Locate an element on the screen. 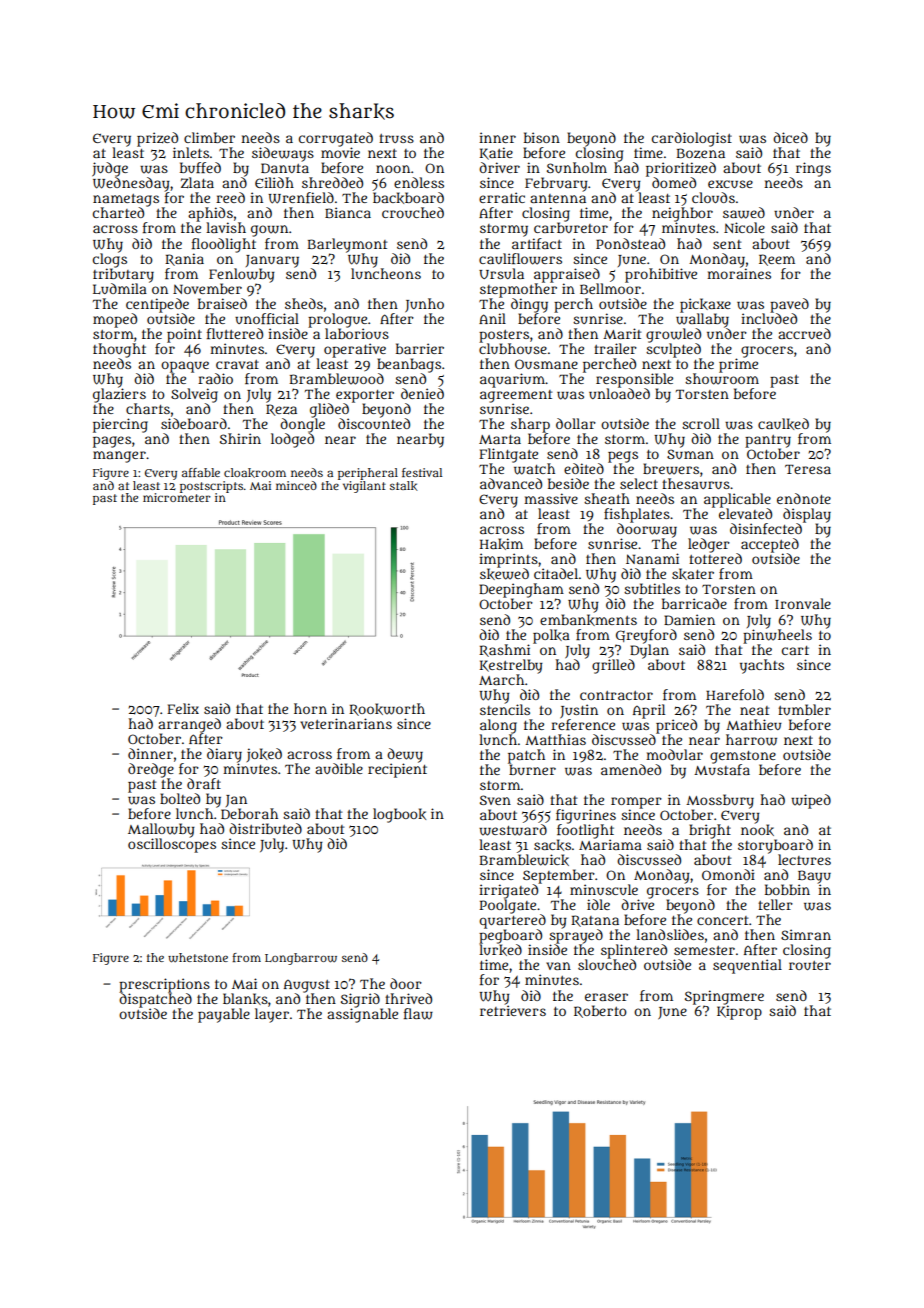 This screenshot has width=924, height=1308. whetstone is located at coordinates (198, 958).
